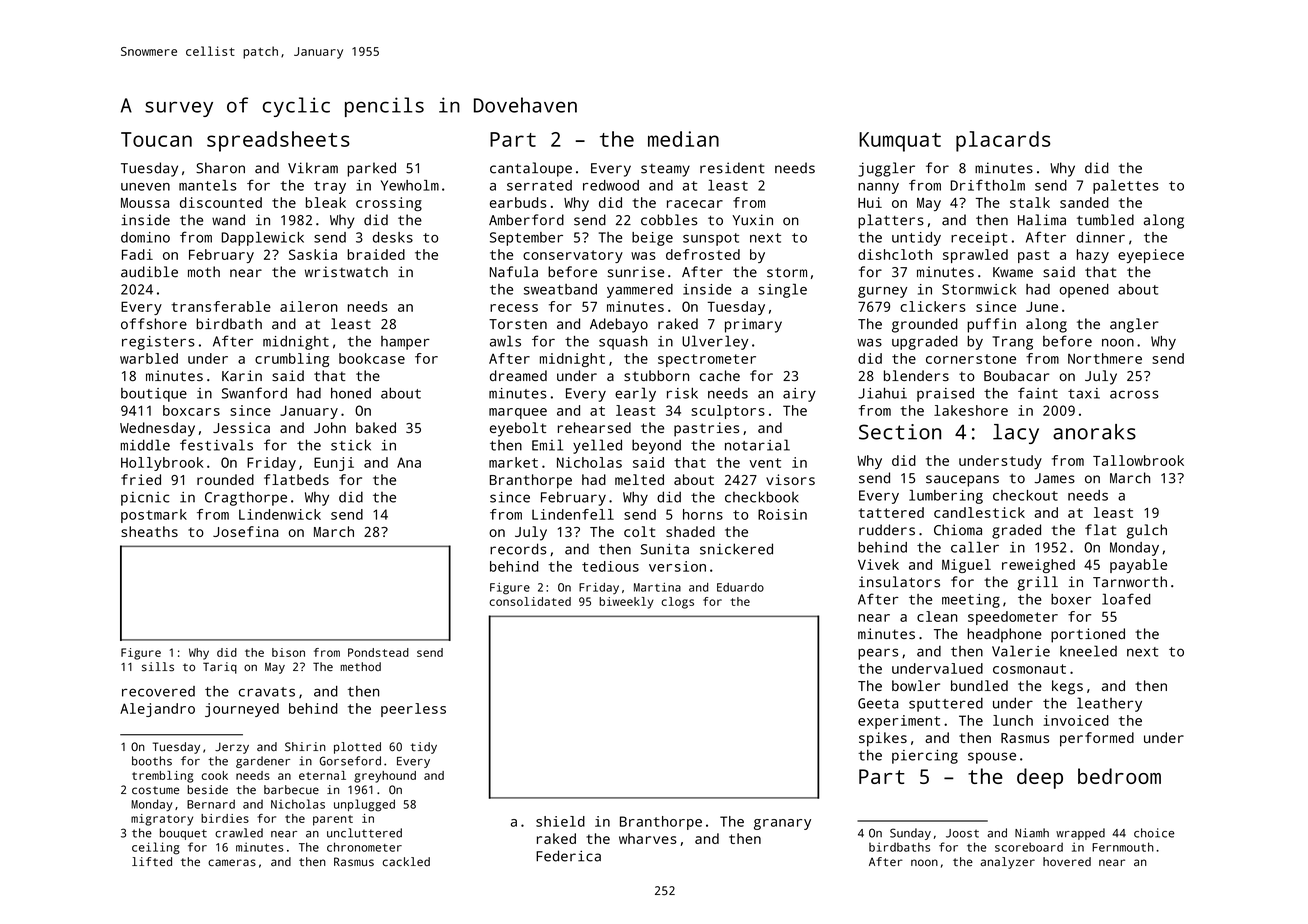  I want to click on placards, so click(1003, 141).
